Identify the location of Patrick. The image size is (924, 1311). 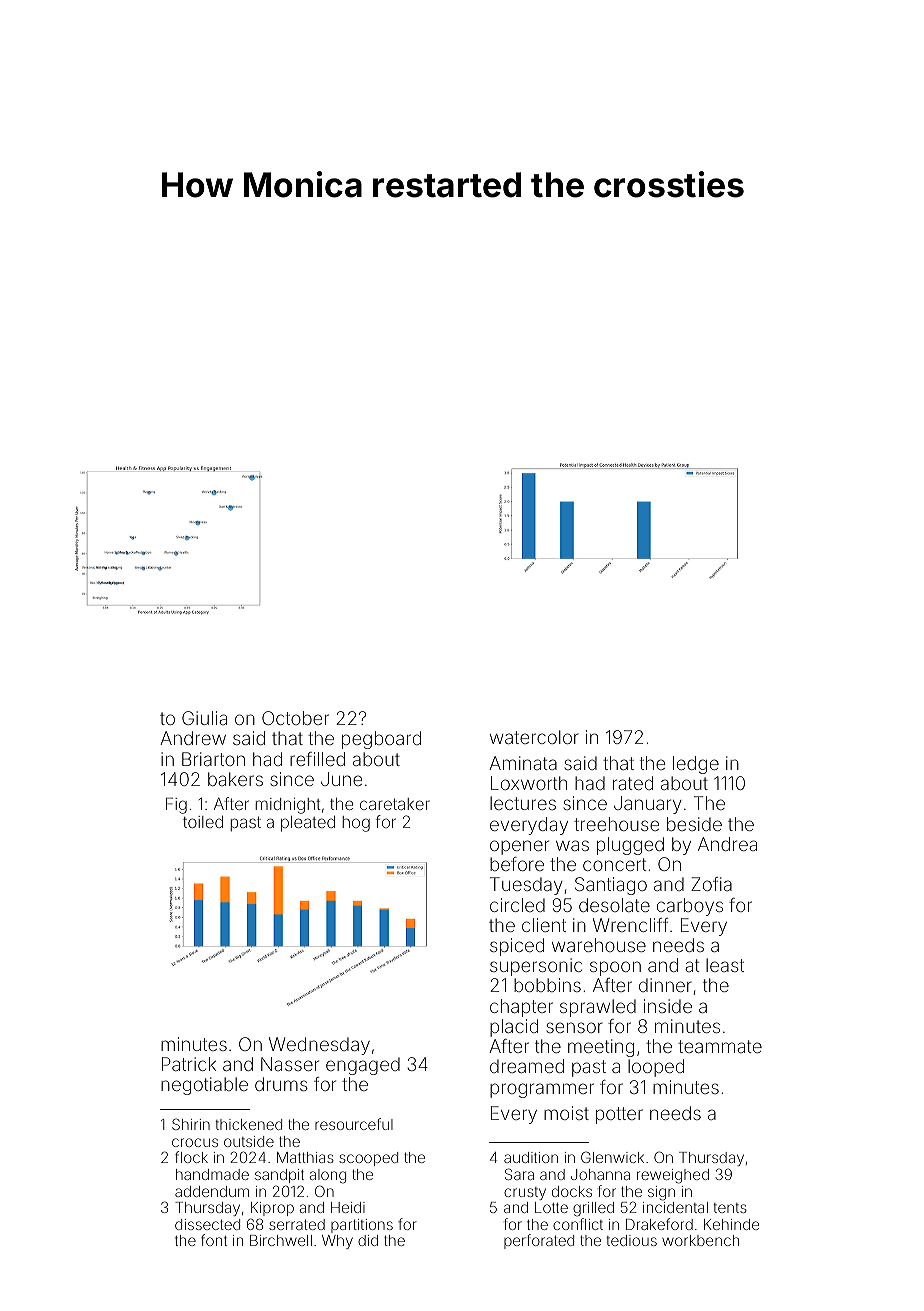
(189, 1064).
